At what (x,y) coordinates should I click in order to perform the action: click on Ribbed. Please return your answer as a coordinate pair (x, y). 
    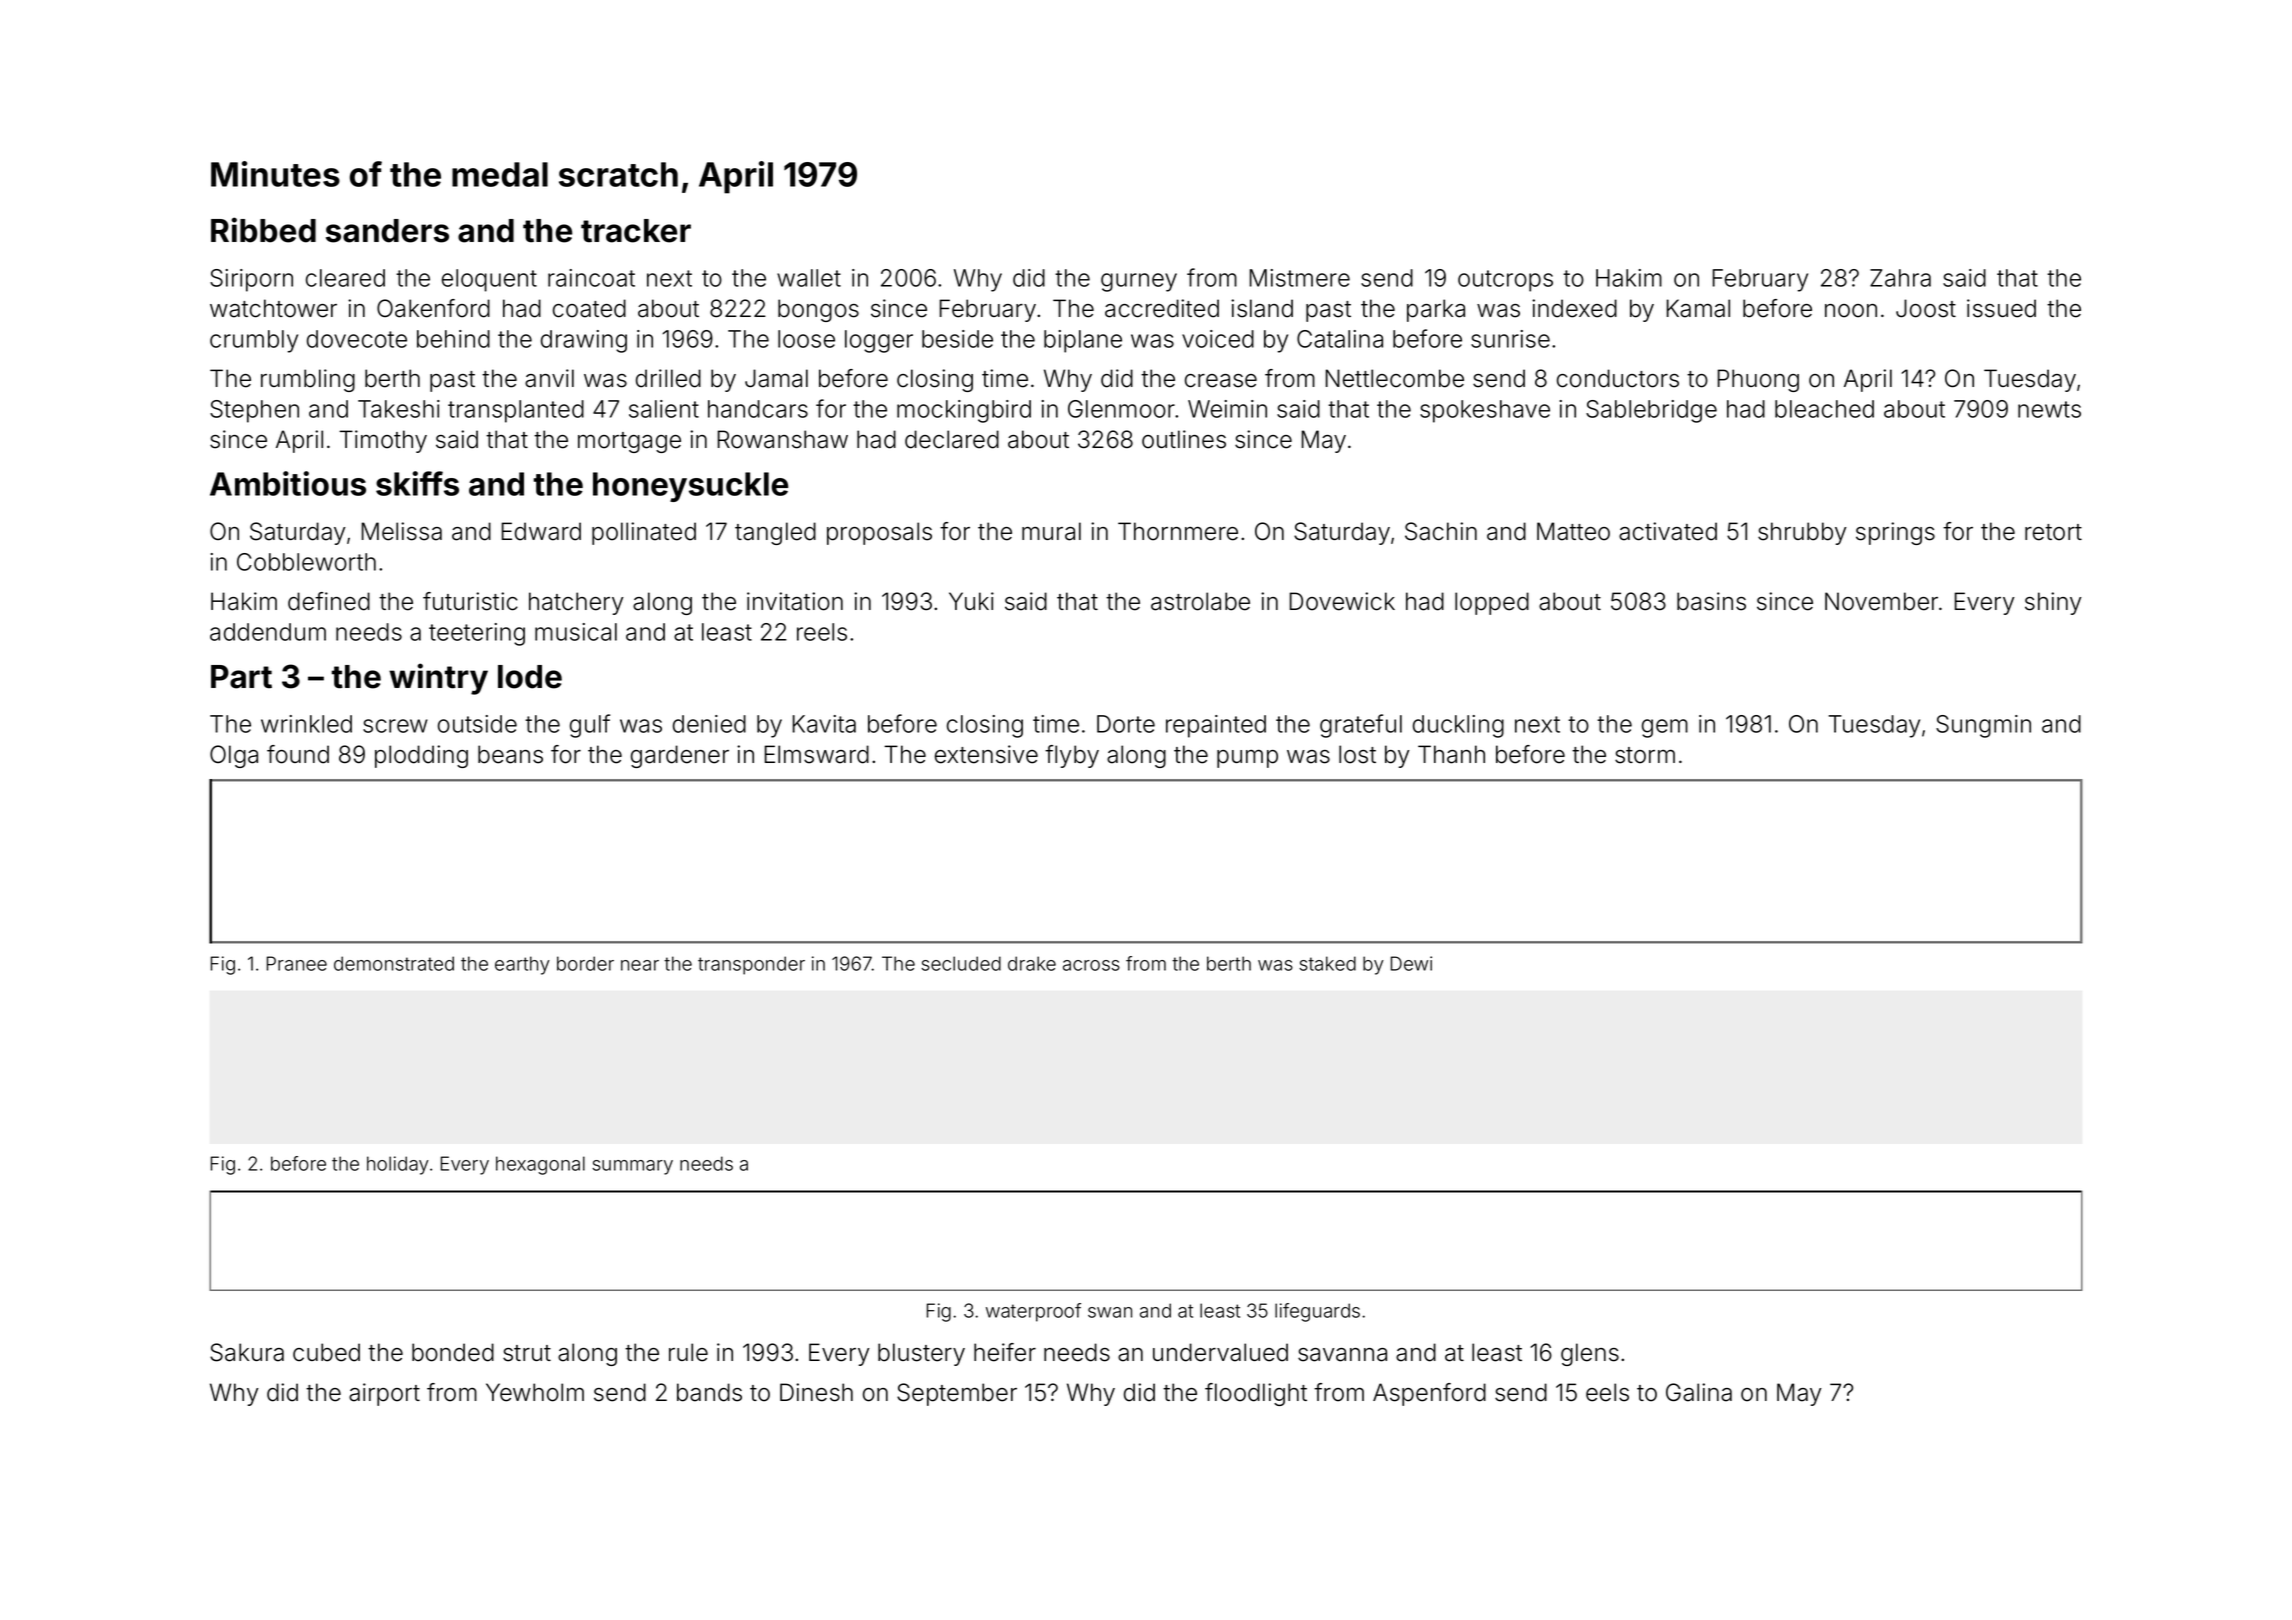
    Looking at the image, I should click on (263, 230).
